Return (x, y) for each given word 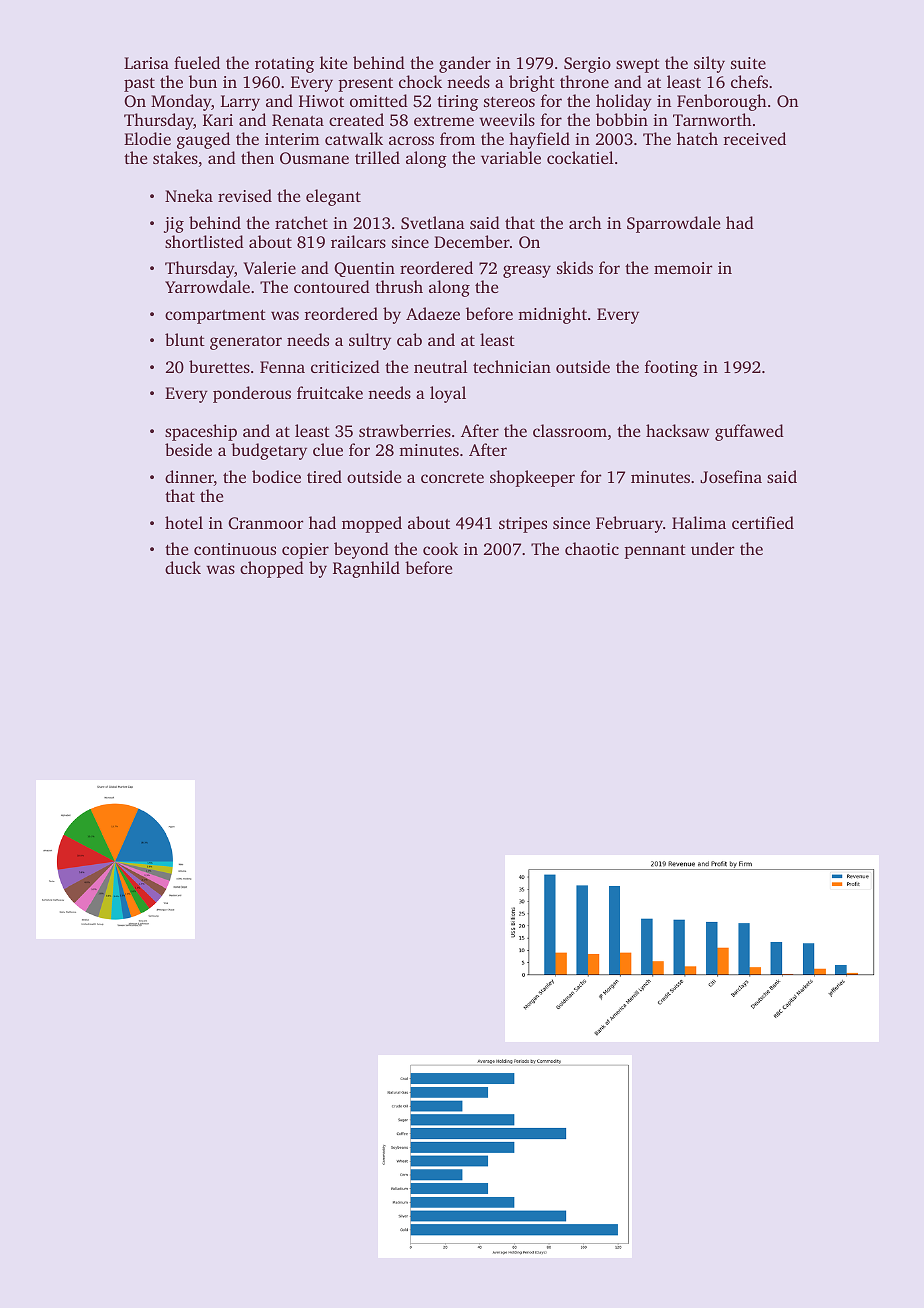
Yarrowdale (207, 286)
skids (575, 267)
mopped (372, 524)
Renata (298, 120)
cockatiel (580, 157)
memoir (683, 268)
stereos (509, 102)
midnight (552, 315)
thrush (399, 286)
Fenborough (722, 102)
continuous (235, 549)
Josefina (731, 476)
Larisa (146, 63)
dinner (189, 478)
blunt (185, 339)
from (457, 138)
